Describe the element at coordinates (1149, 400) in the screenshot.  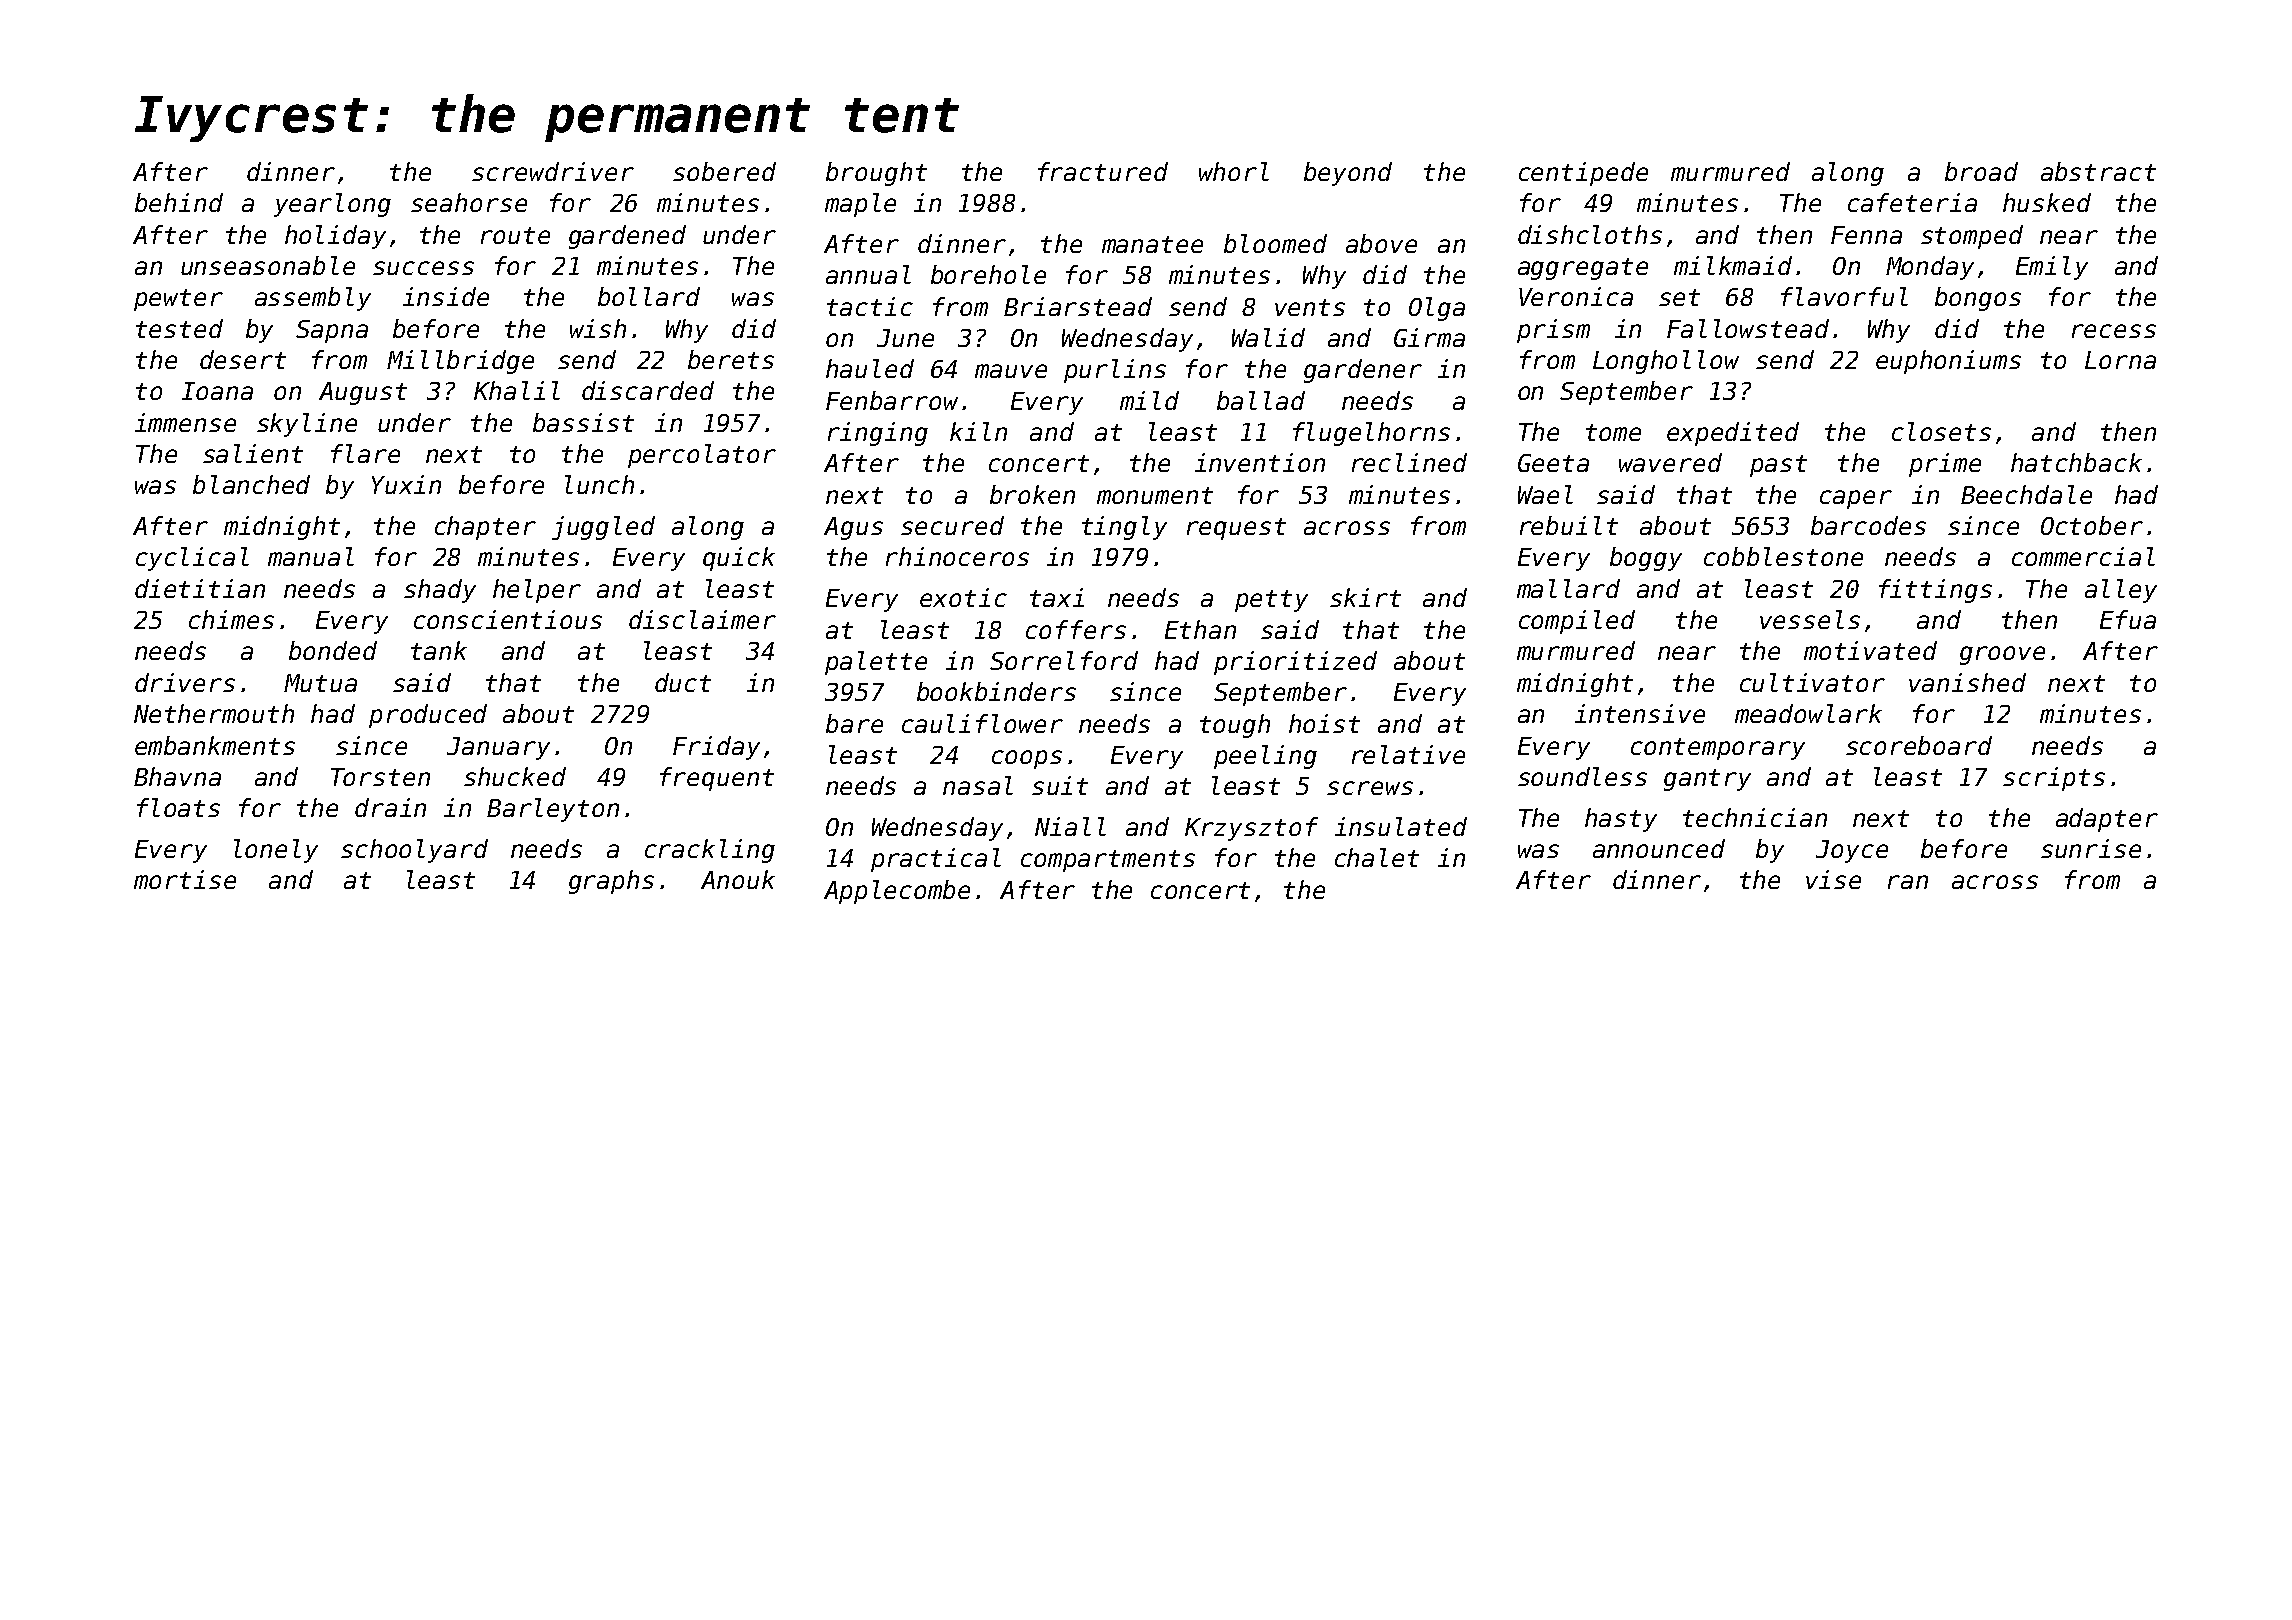
I see `mild` at that location.
